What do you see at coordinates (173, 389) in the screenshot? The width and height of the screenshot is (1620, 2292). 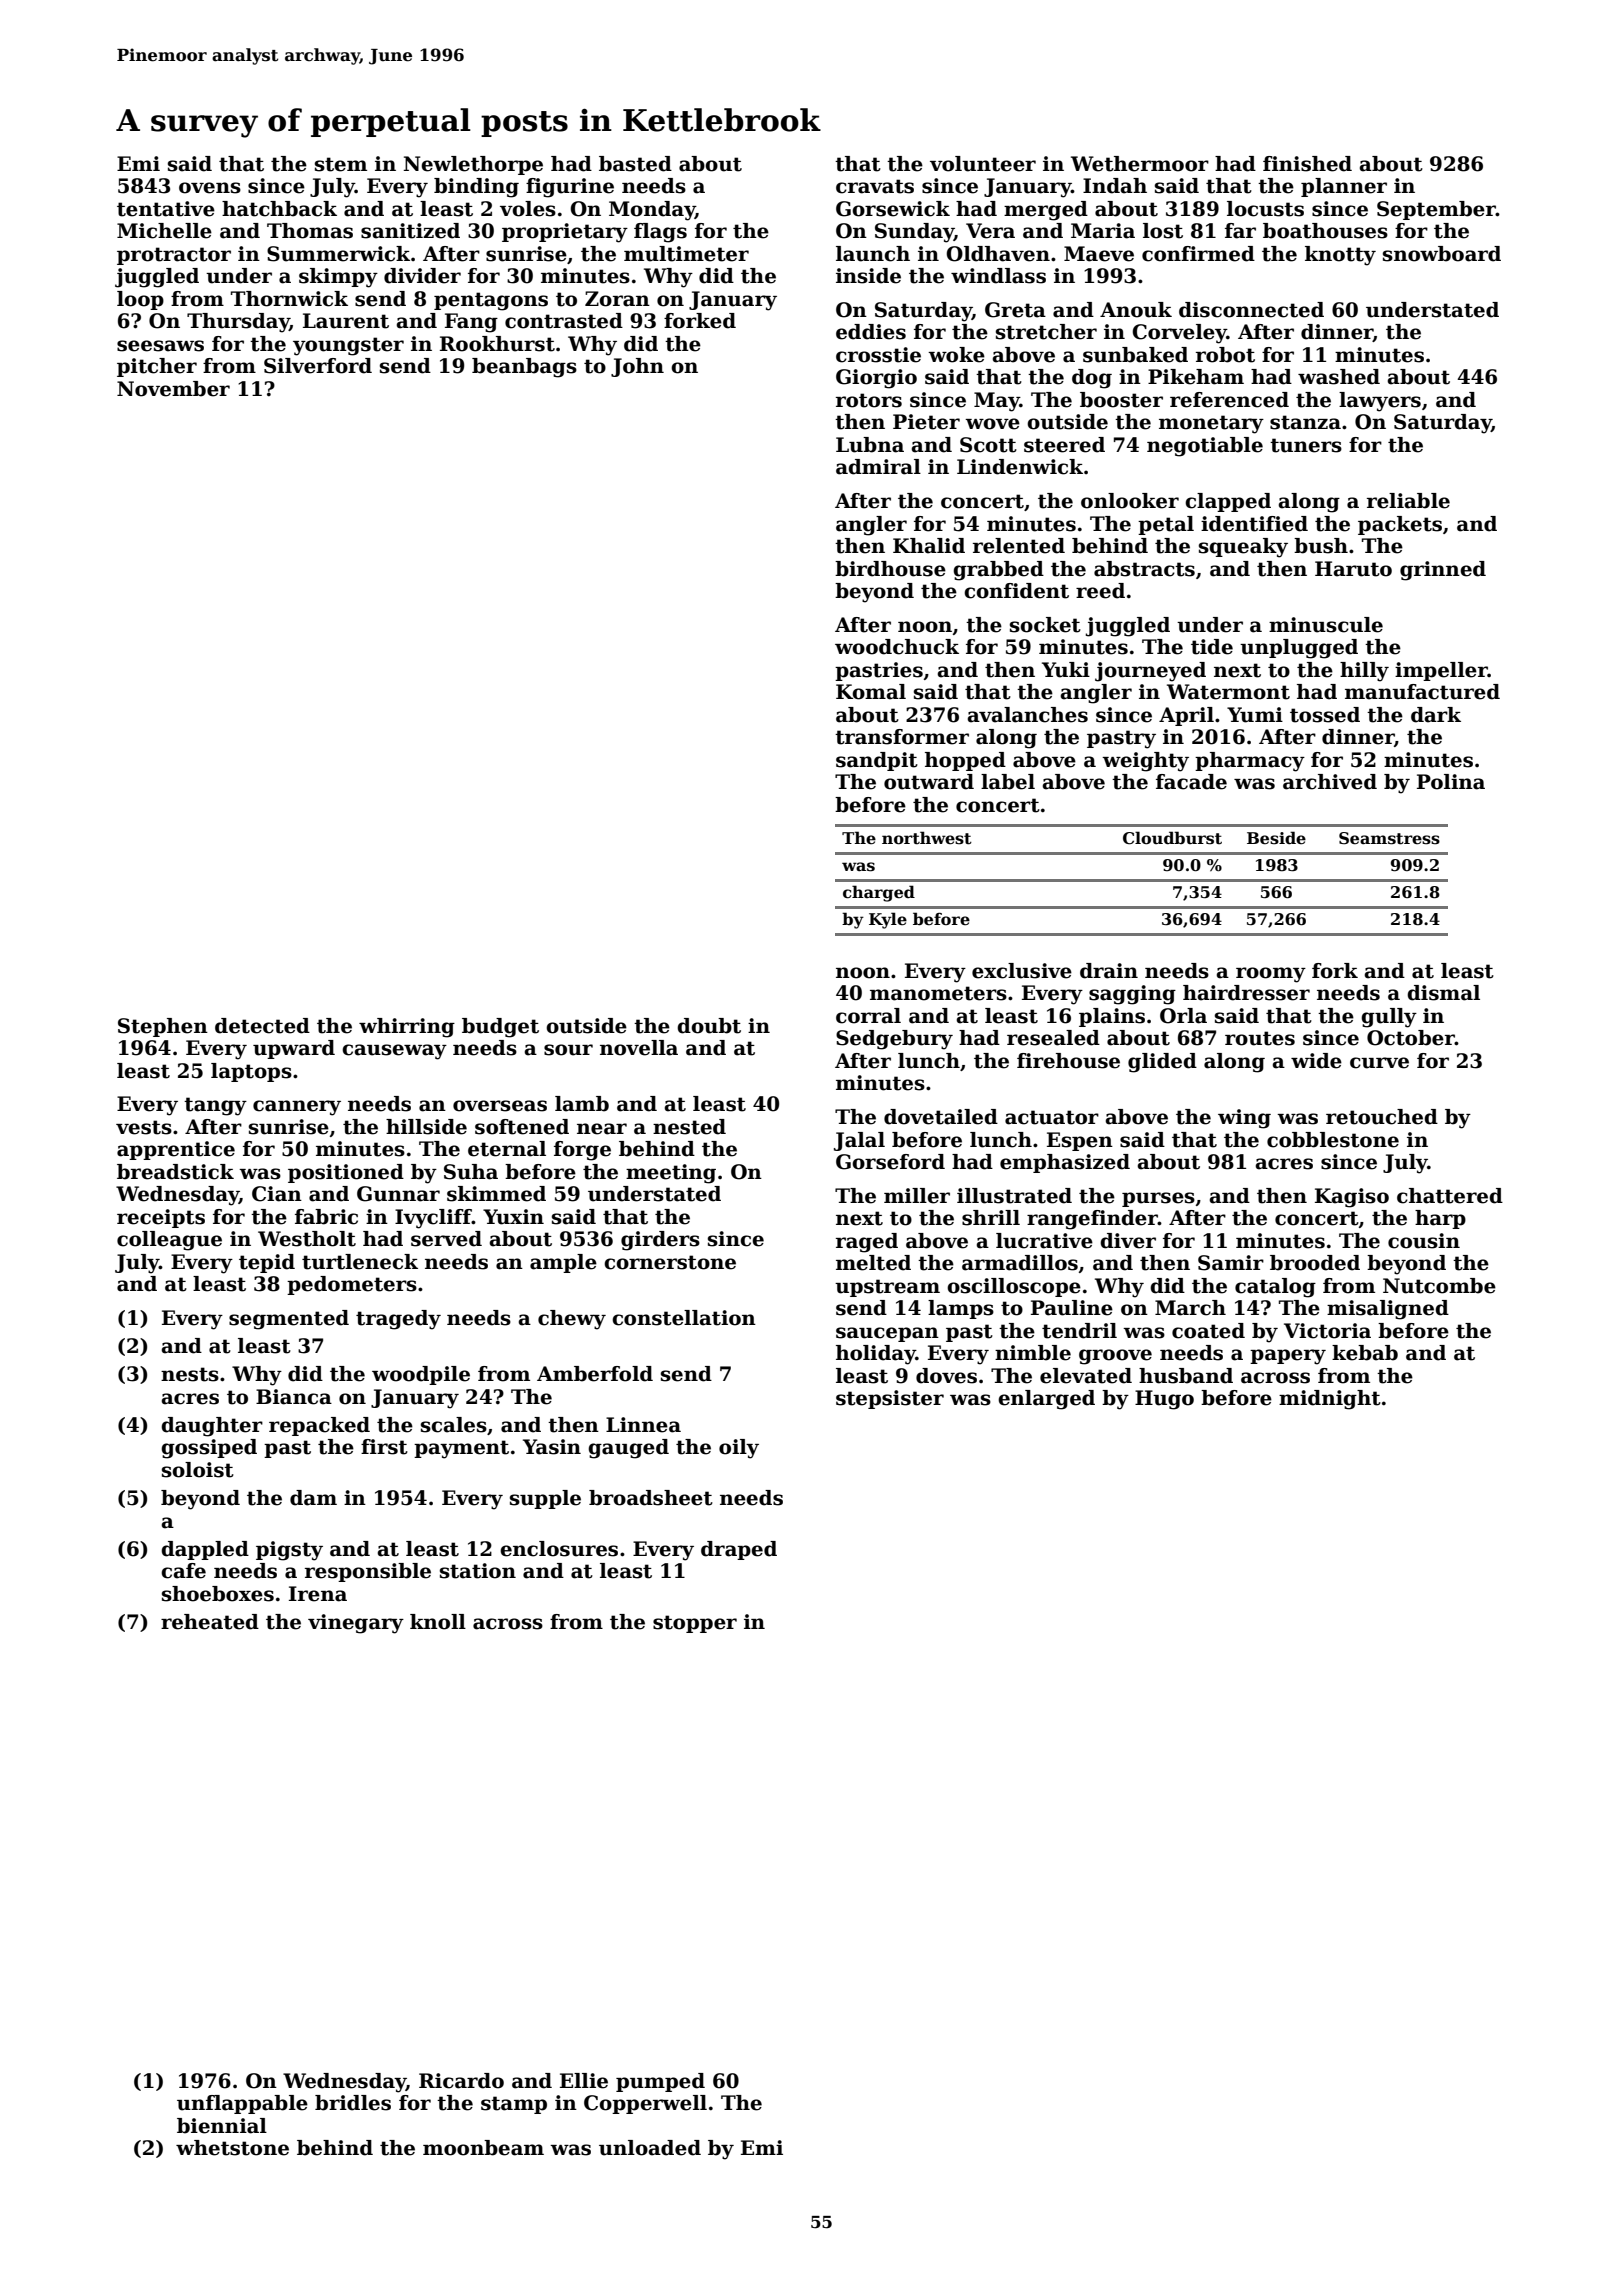 I see `November` at bounding box center [173, 389].
